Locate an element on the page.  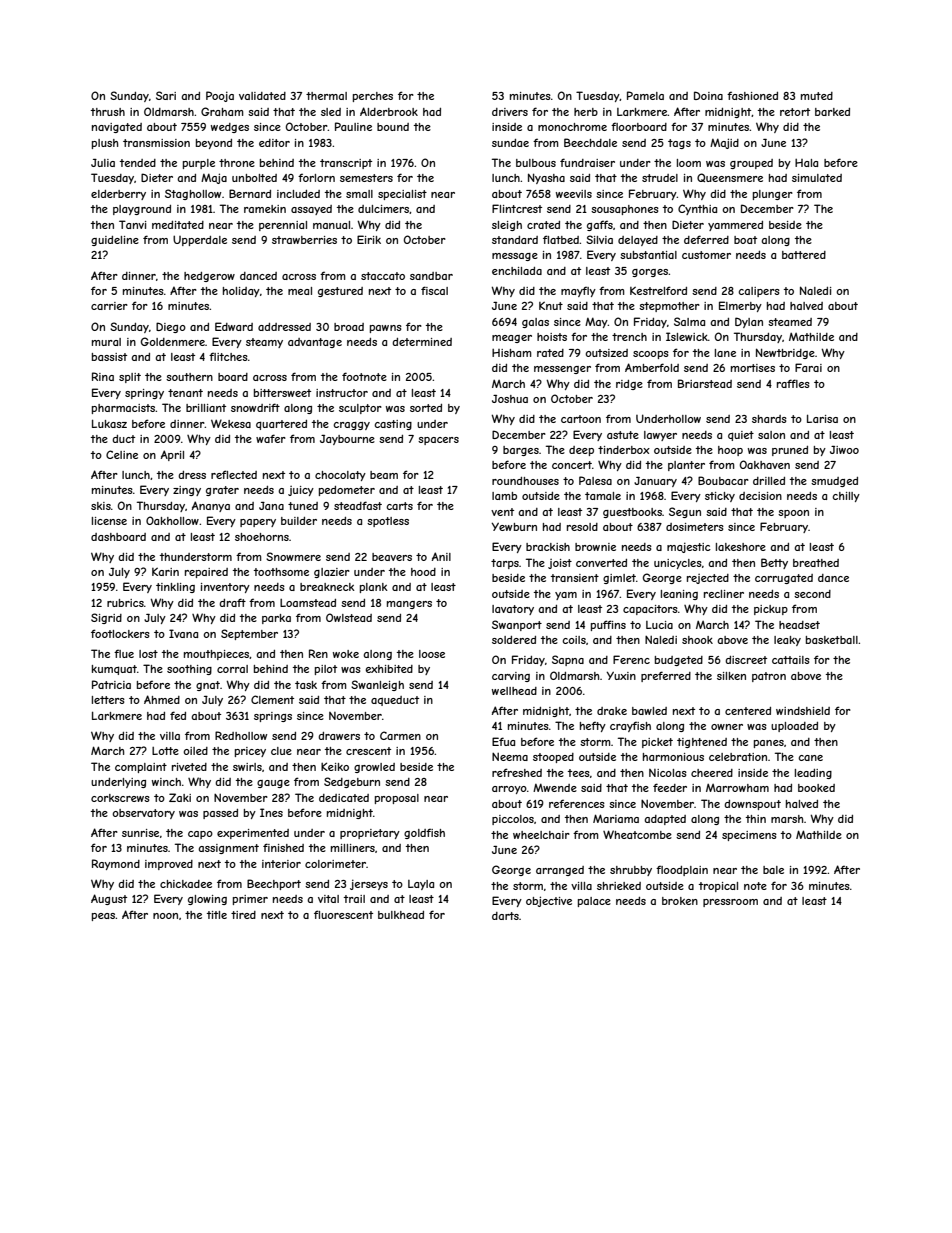
passed is located at coordinates (220, 814).
